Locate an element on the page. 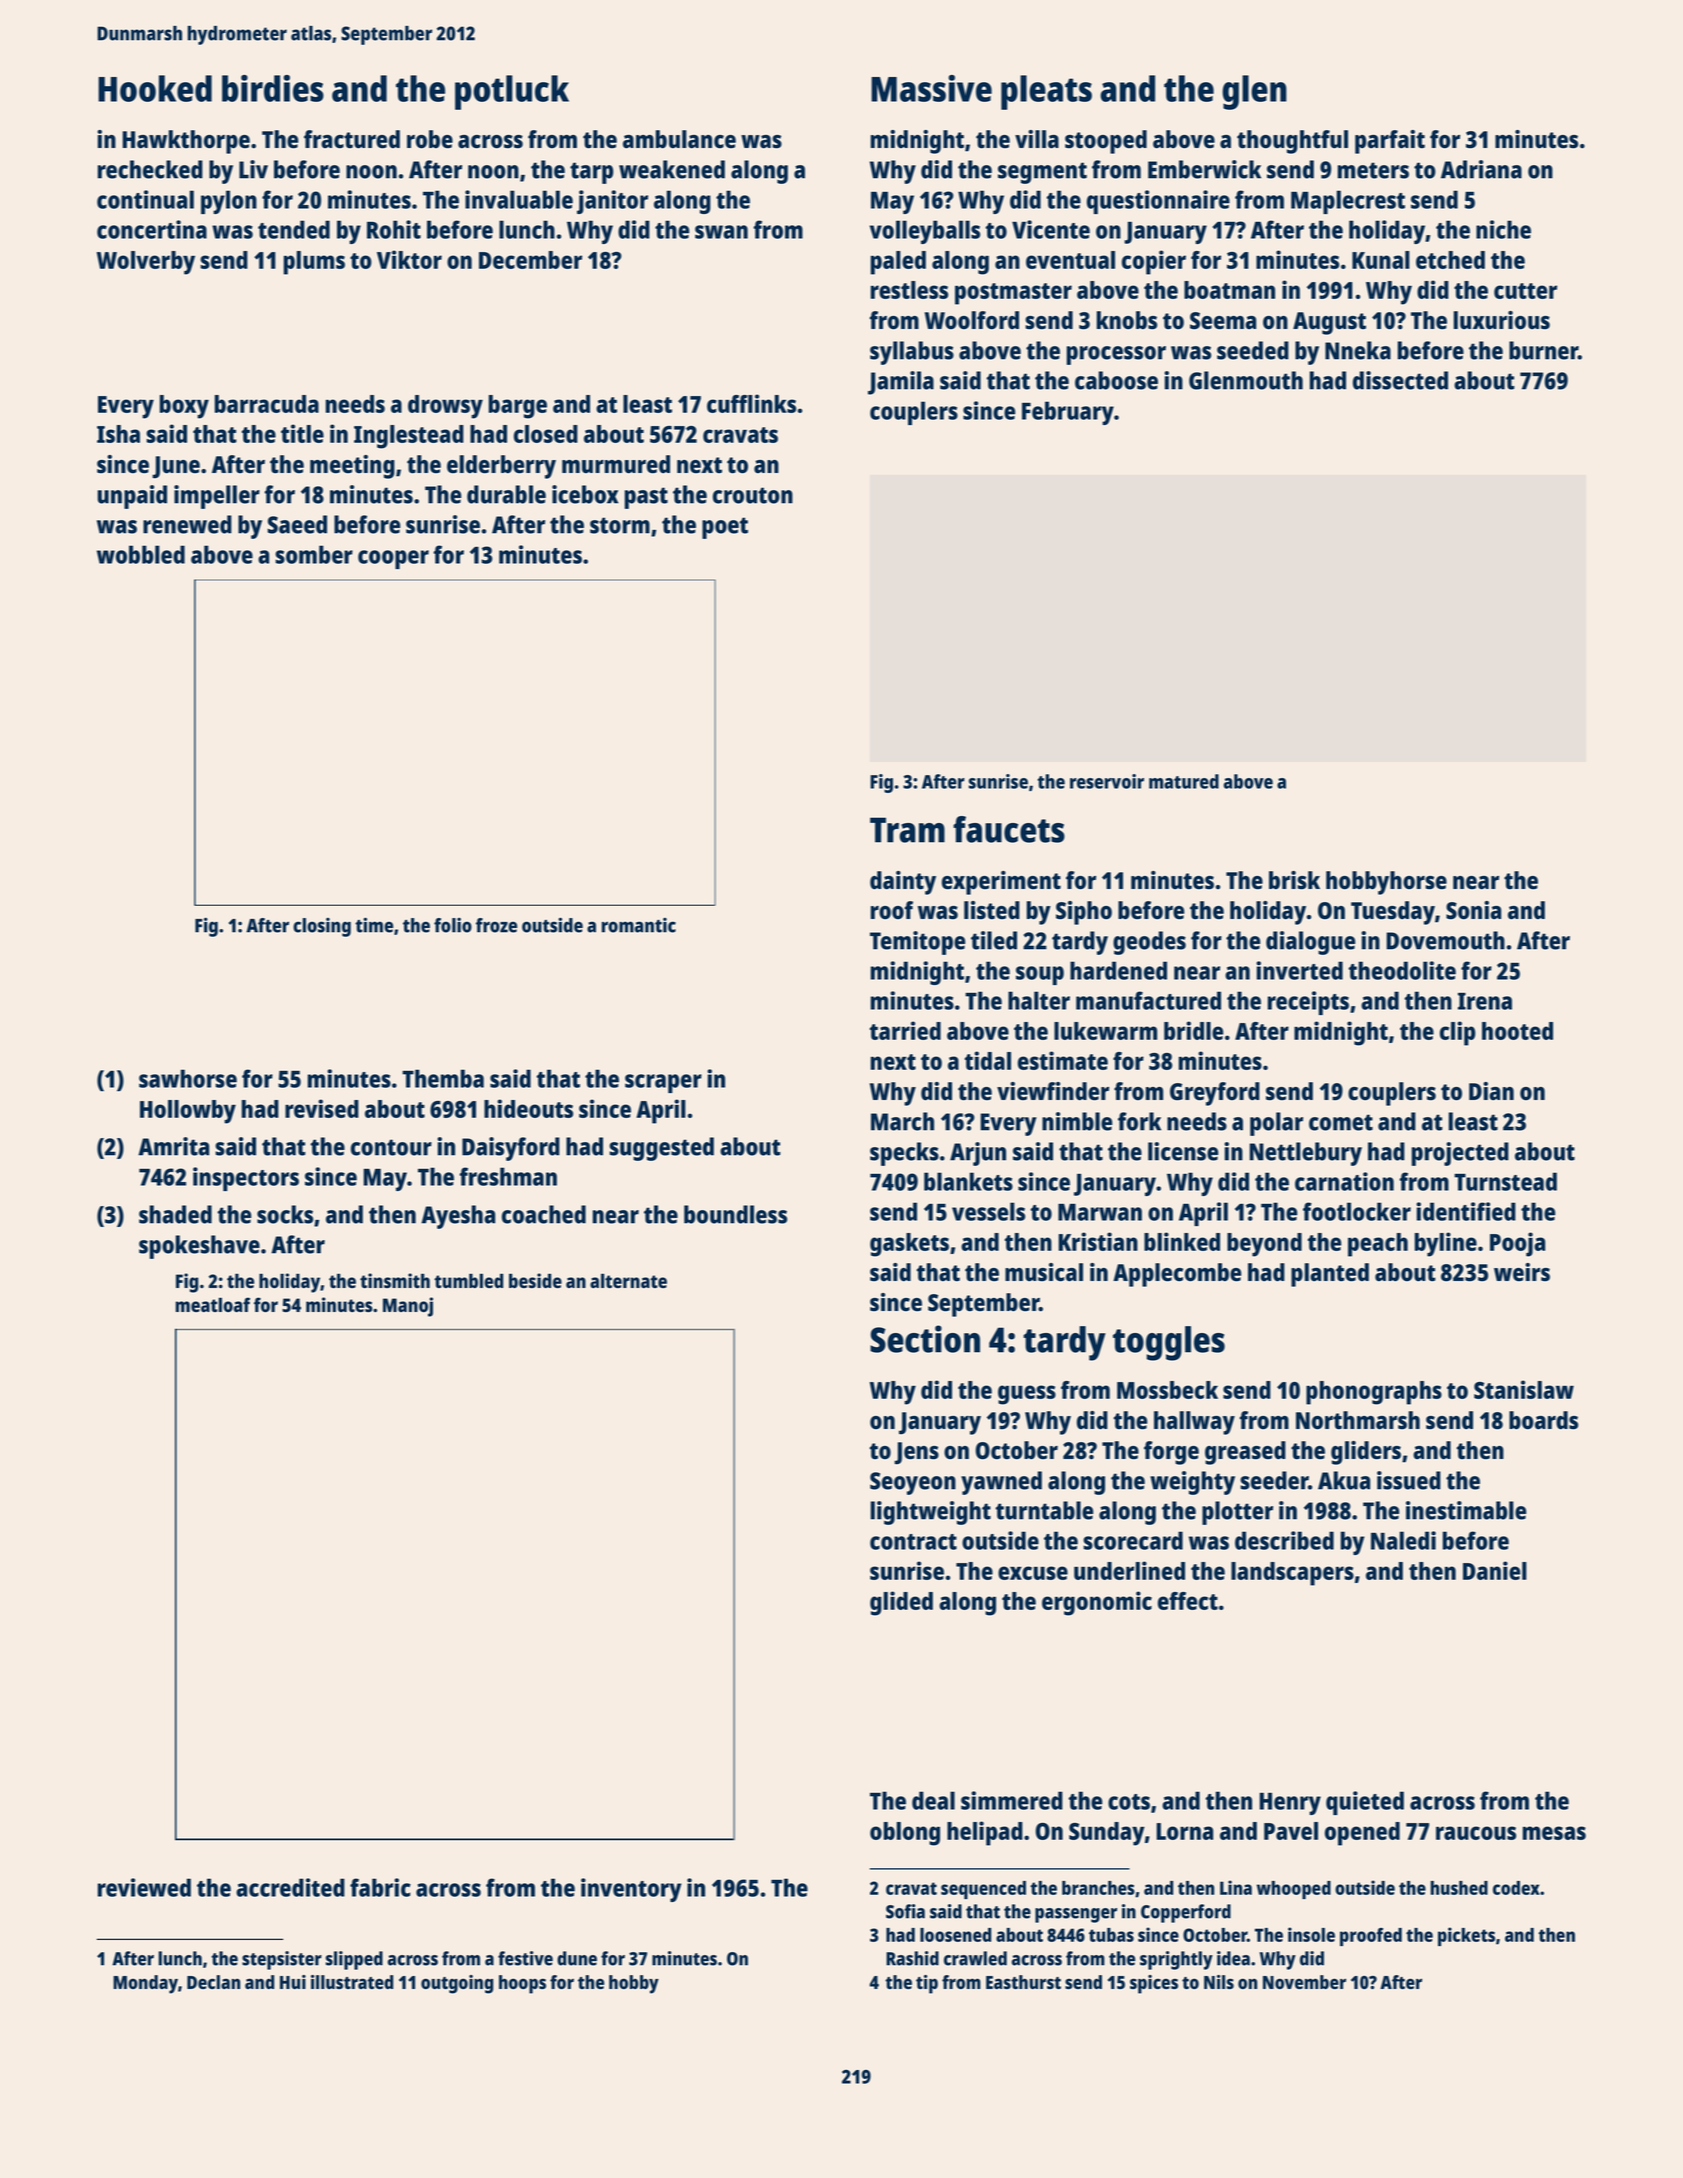 The width and height of the page is (1683, 2178). November is located at coordinates (1304, 1982).
